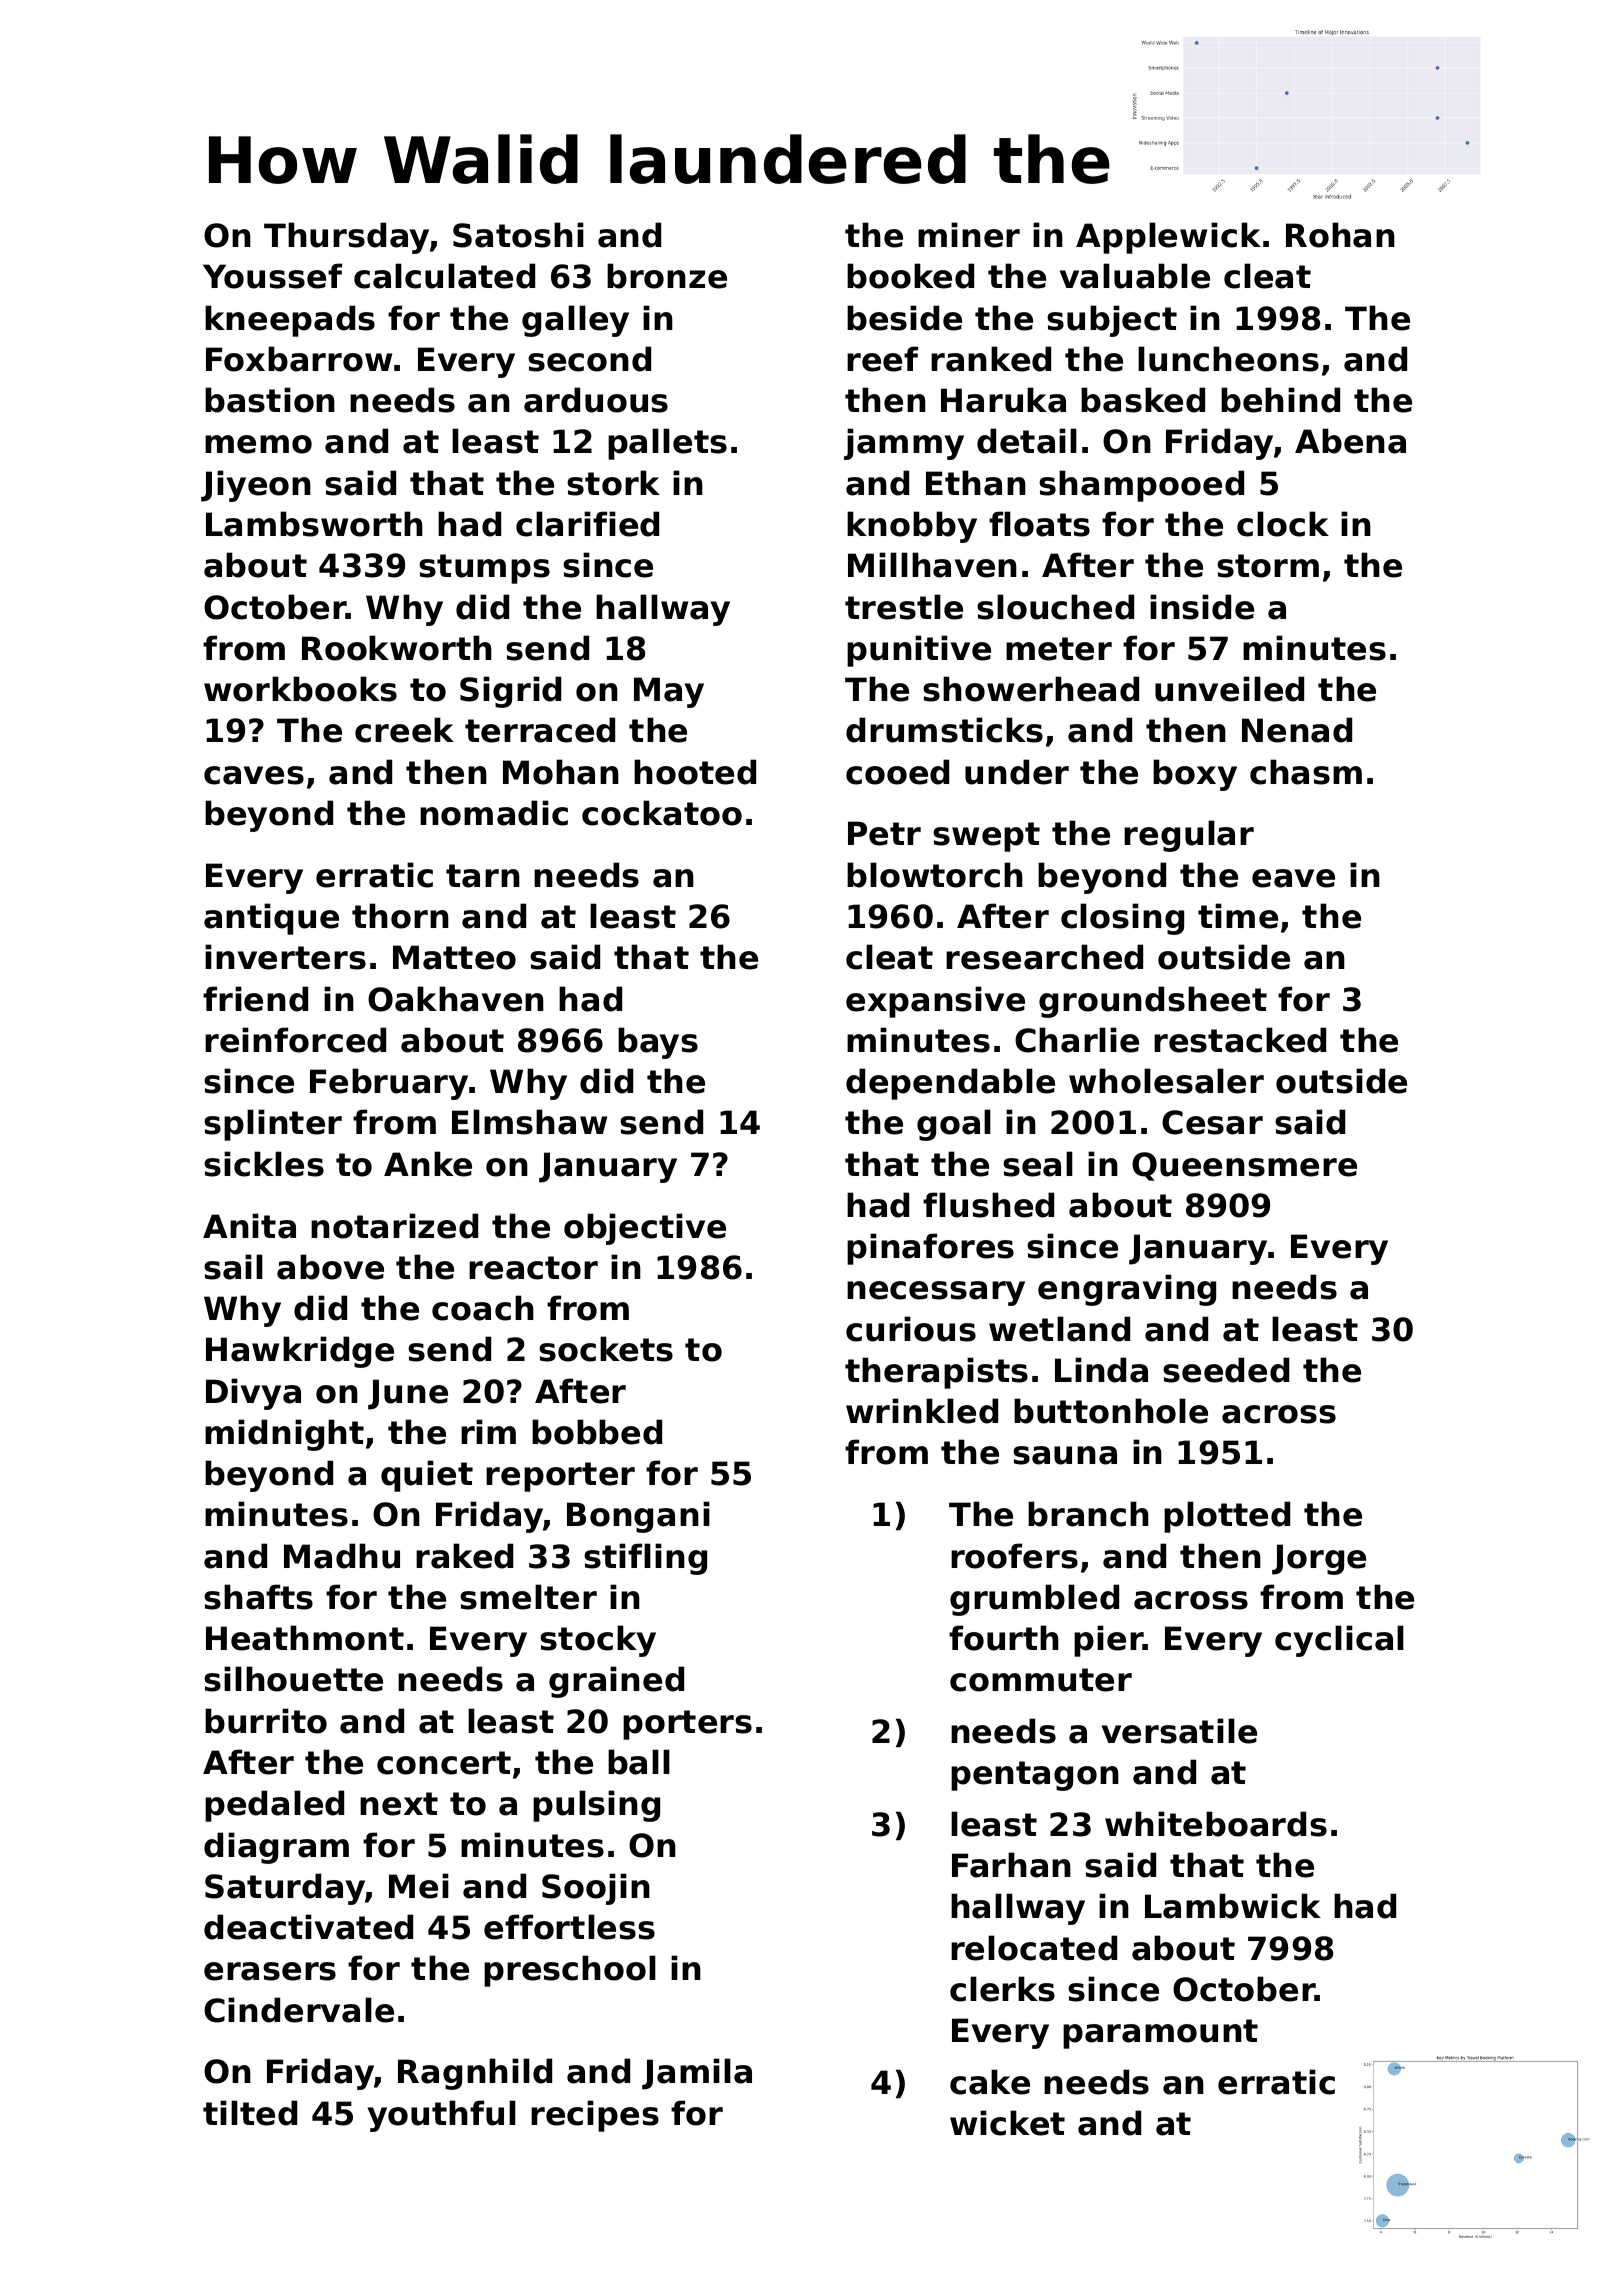 The height and width of the page is (2292, 1620). What do you see at coordinates (969, 235) in the page?
I see `miner` at bounding box center [969, 235].
